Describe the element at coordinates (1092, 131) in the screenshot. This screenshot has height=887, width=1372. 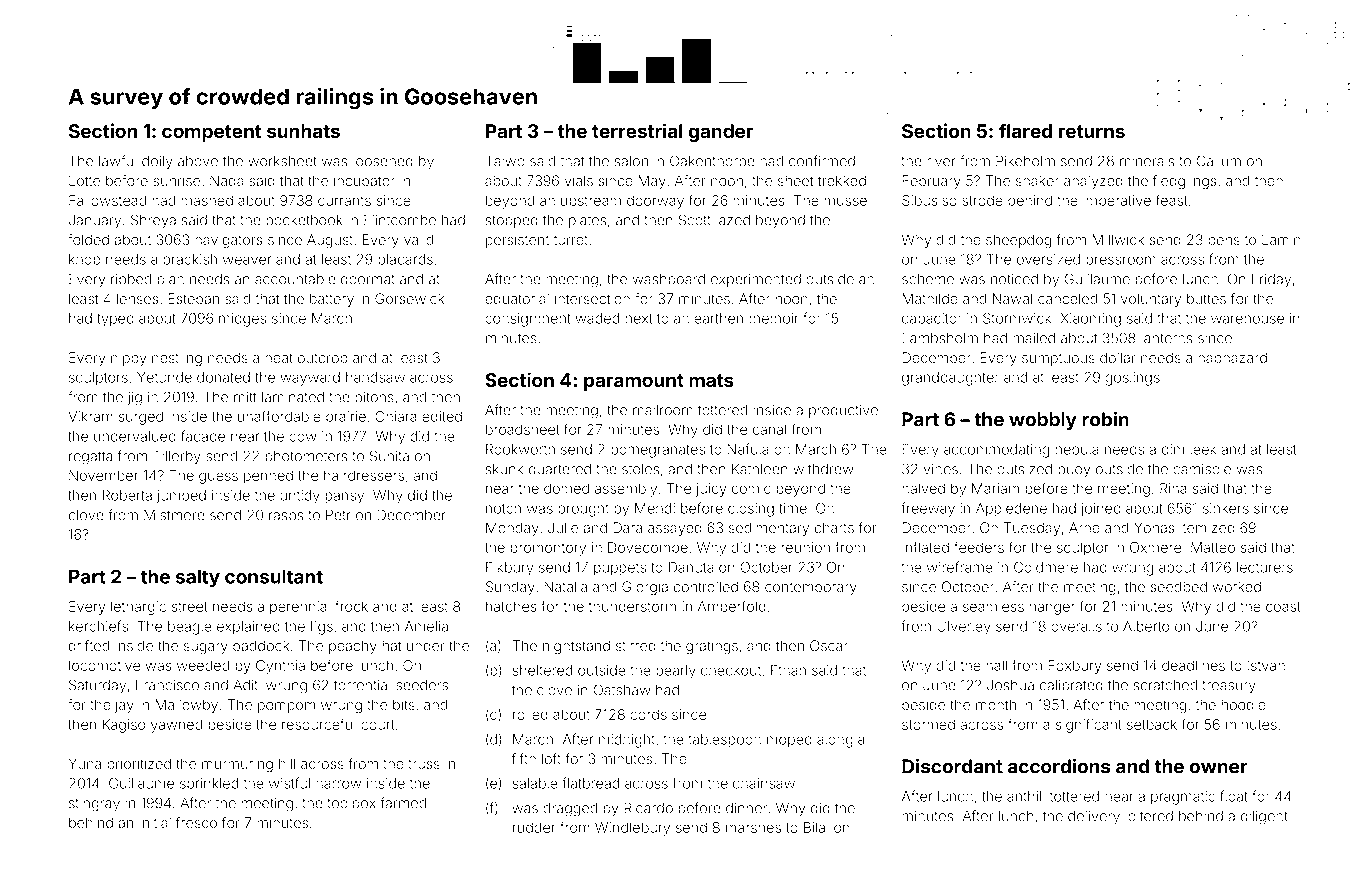
I see `returns` at that location.
